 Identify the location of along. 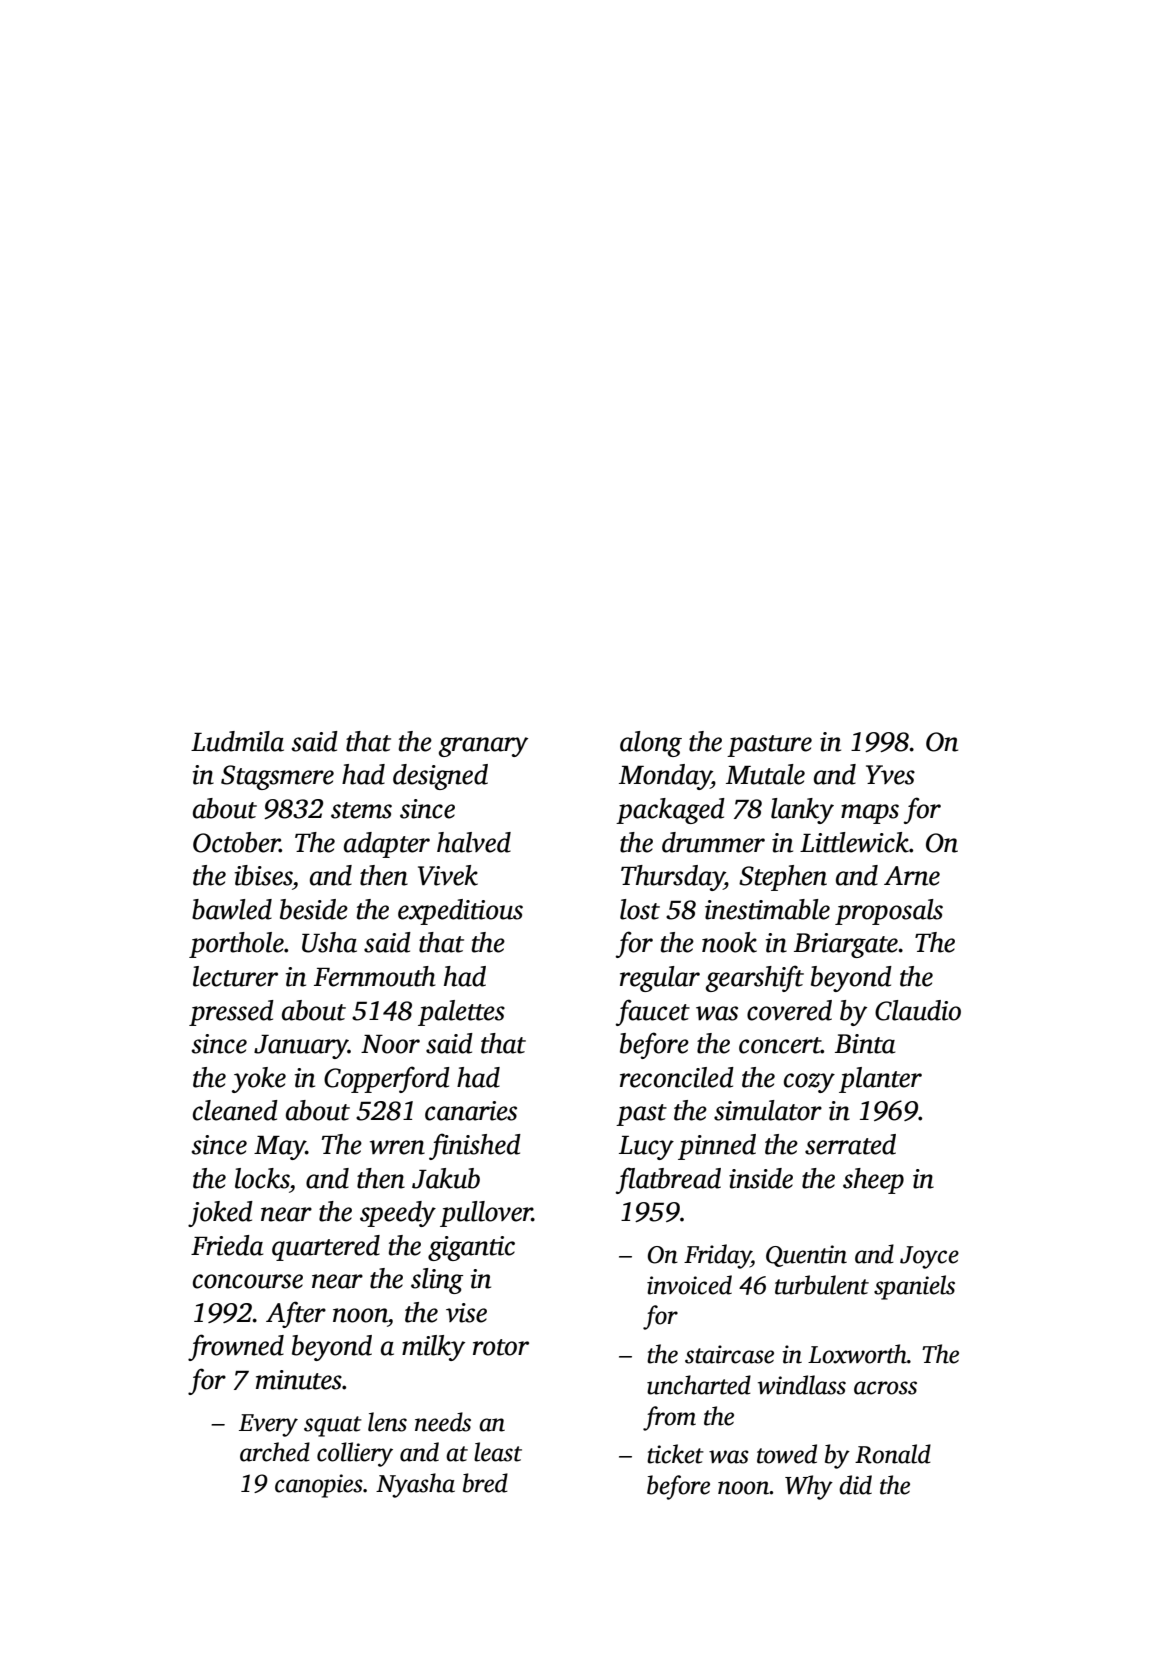
(651, 744).
